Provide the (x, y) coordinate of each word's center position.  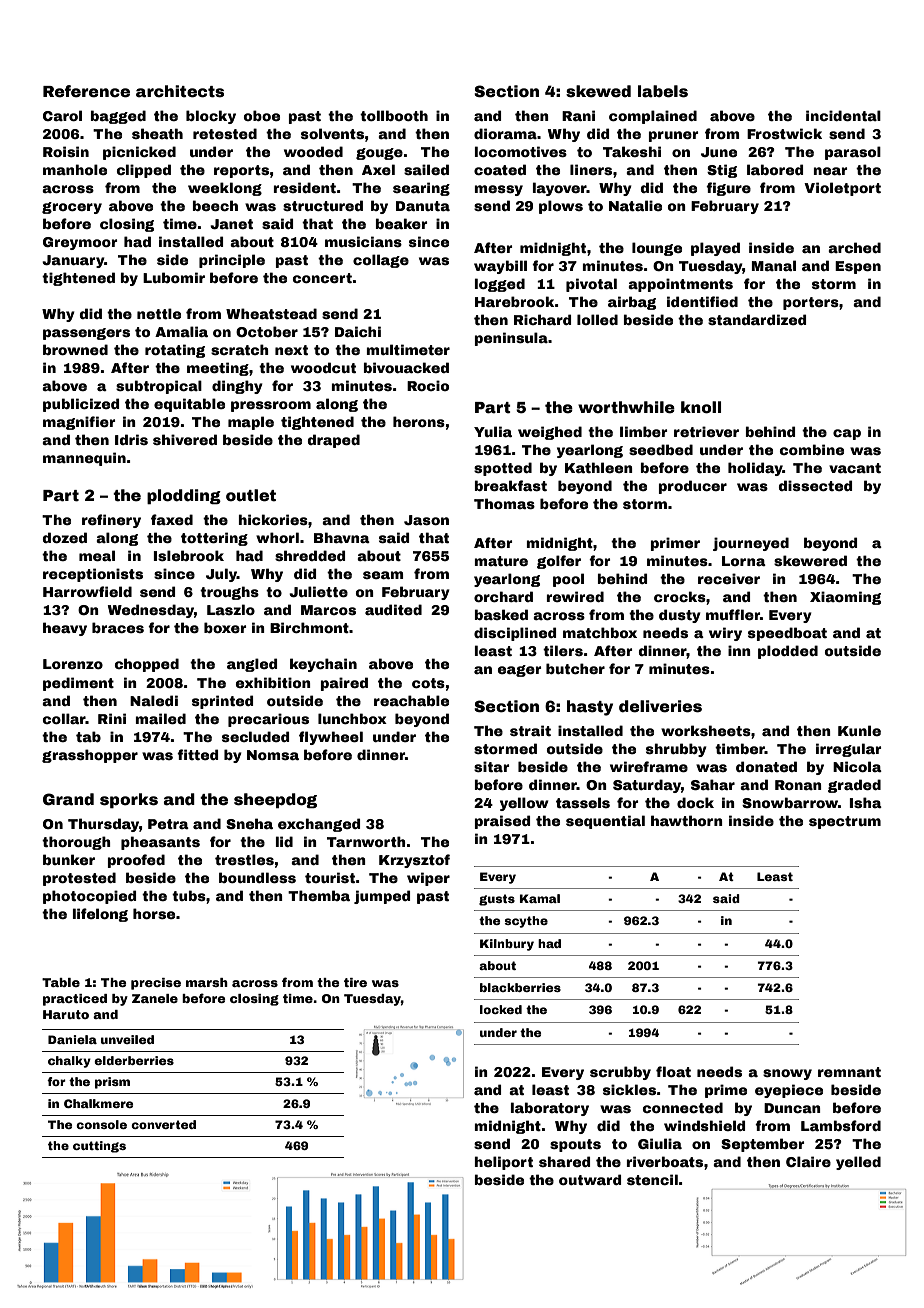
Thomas (504, 503)
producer (693, 487)
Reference (86, 91)
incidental (843, 115)
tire (355, 982)
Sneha (249, 823)
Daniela (72, 1039)
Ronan (798, 785)
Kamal (540, 898)
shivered (185, 439)
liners (591, 169)
